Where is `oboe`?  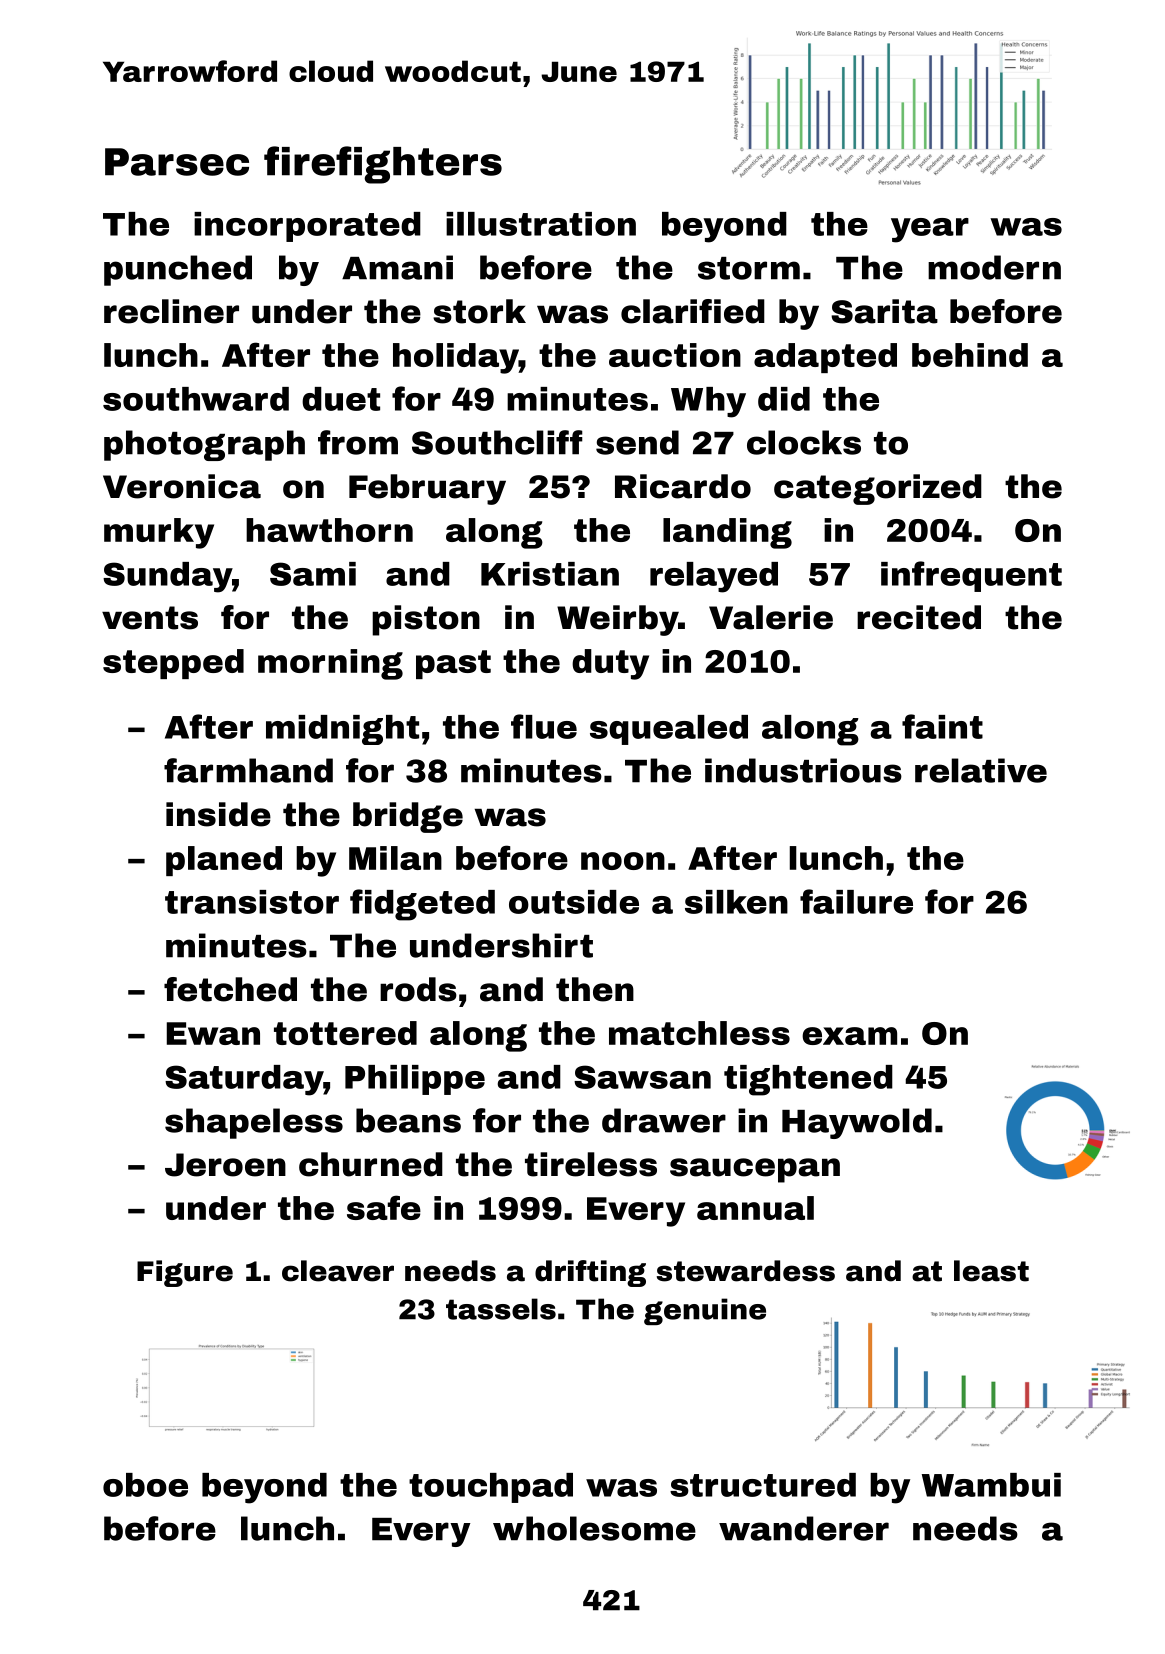
oboe is located at coordinates (145, 1485).
